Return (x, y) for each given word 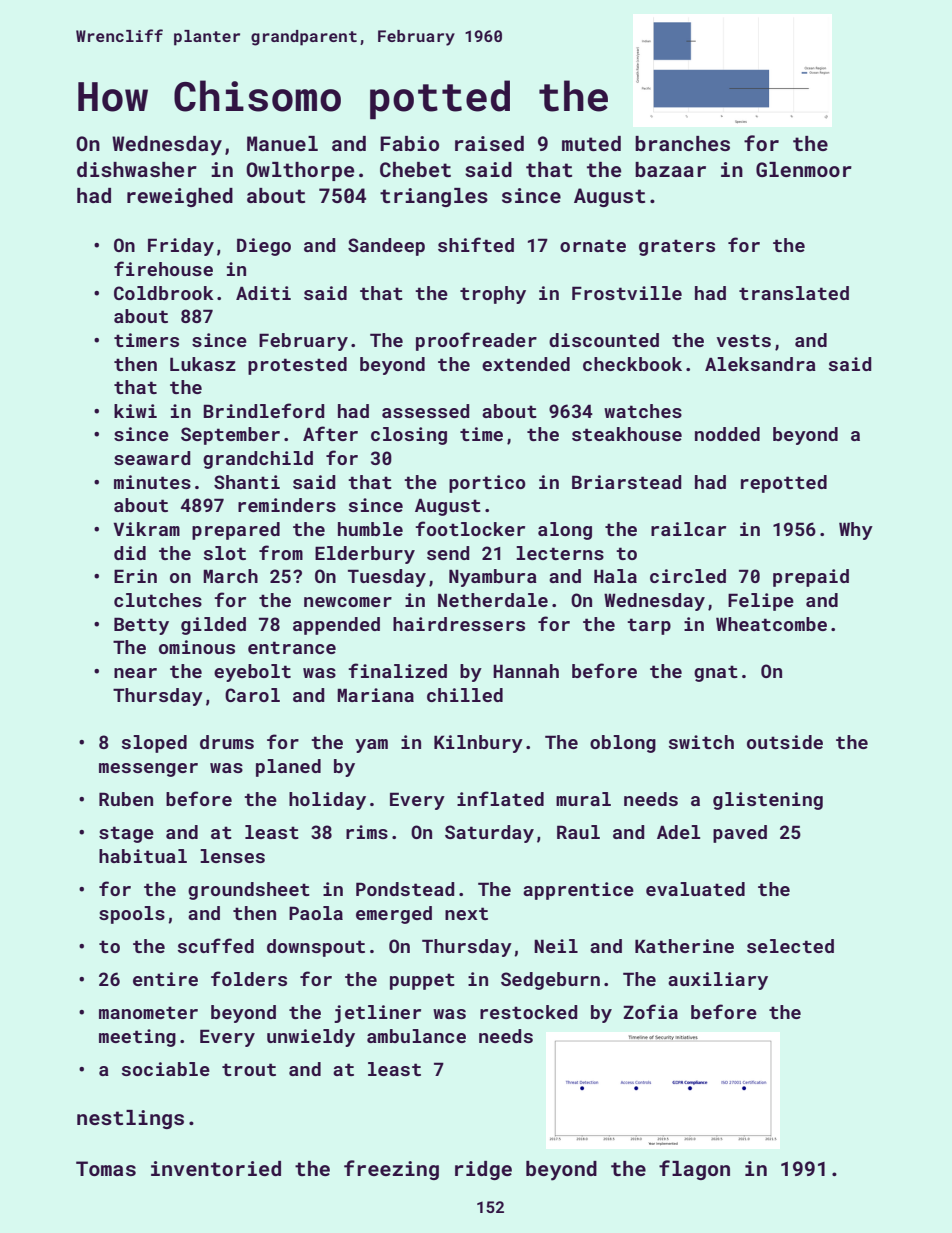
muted (591, 143)
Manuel (282, 143)
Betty (141, 626)
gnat (716, 673)
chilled (465, 695)
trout (249, 1069)
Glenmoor (804, 169)
